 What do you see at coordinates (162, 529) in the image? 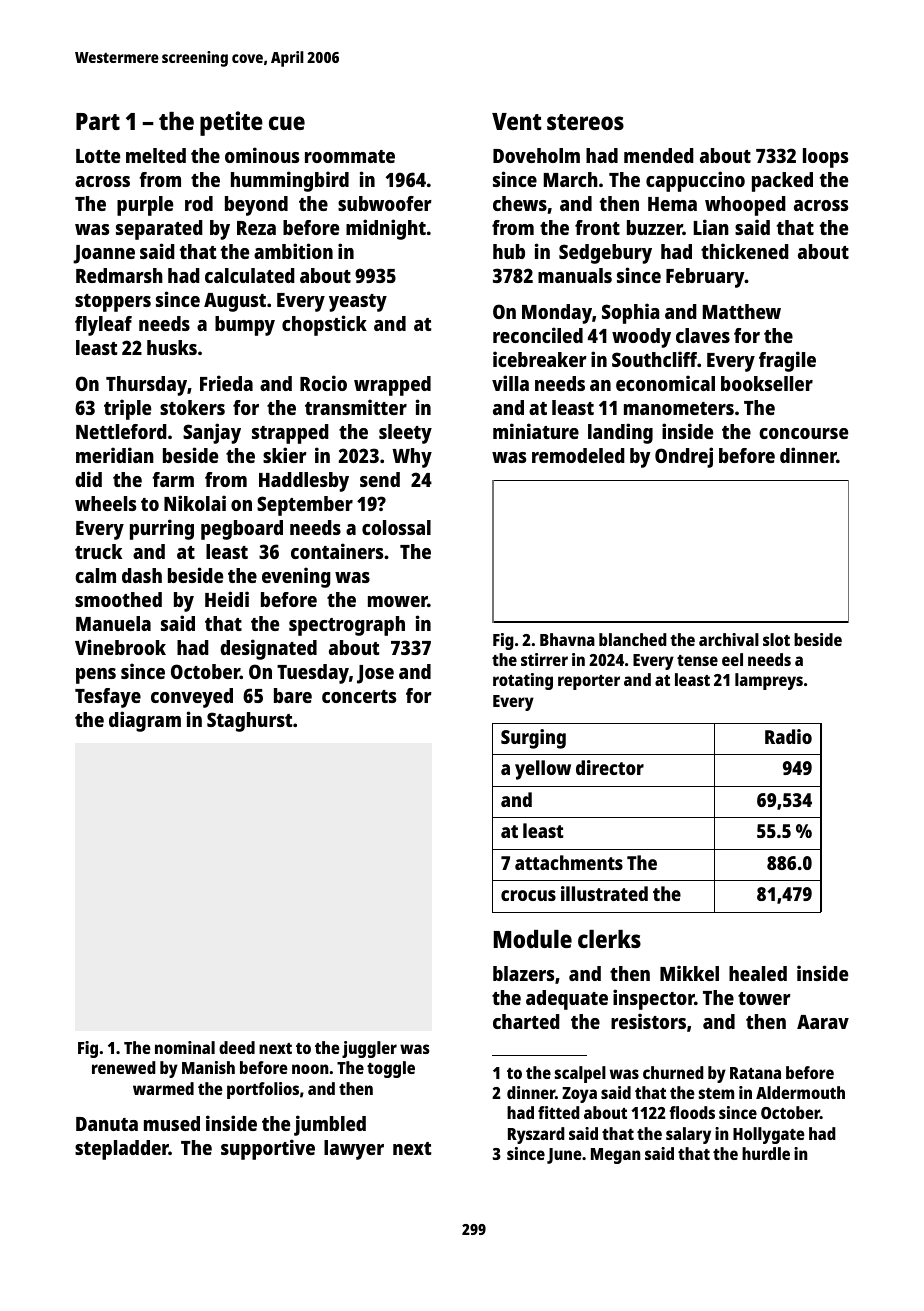
I see `purring` at bounding box center [162, 529].
